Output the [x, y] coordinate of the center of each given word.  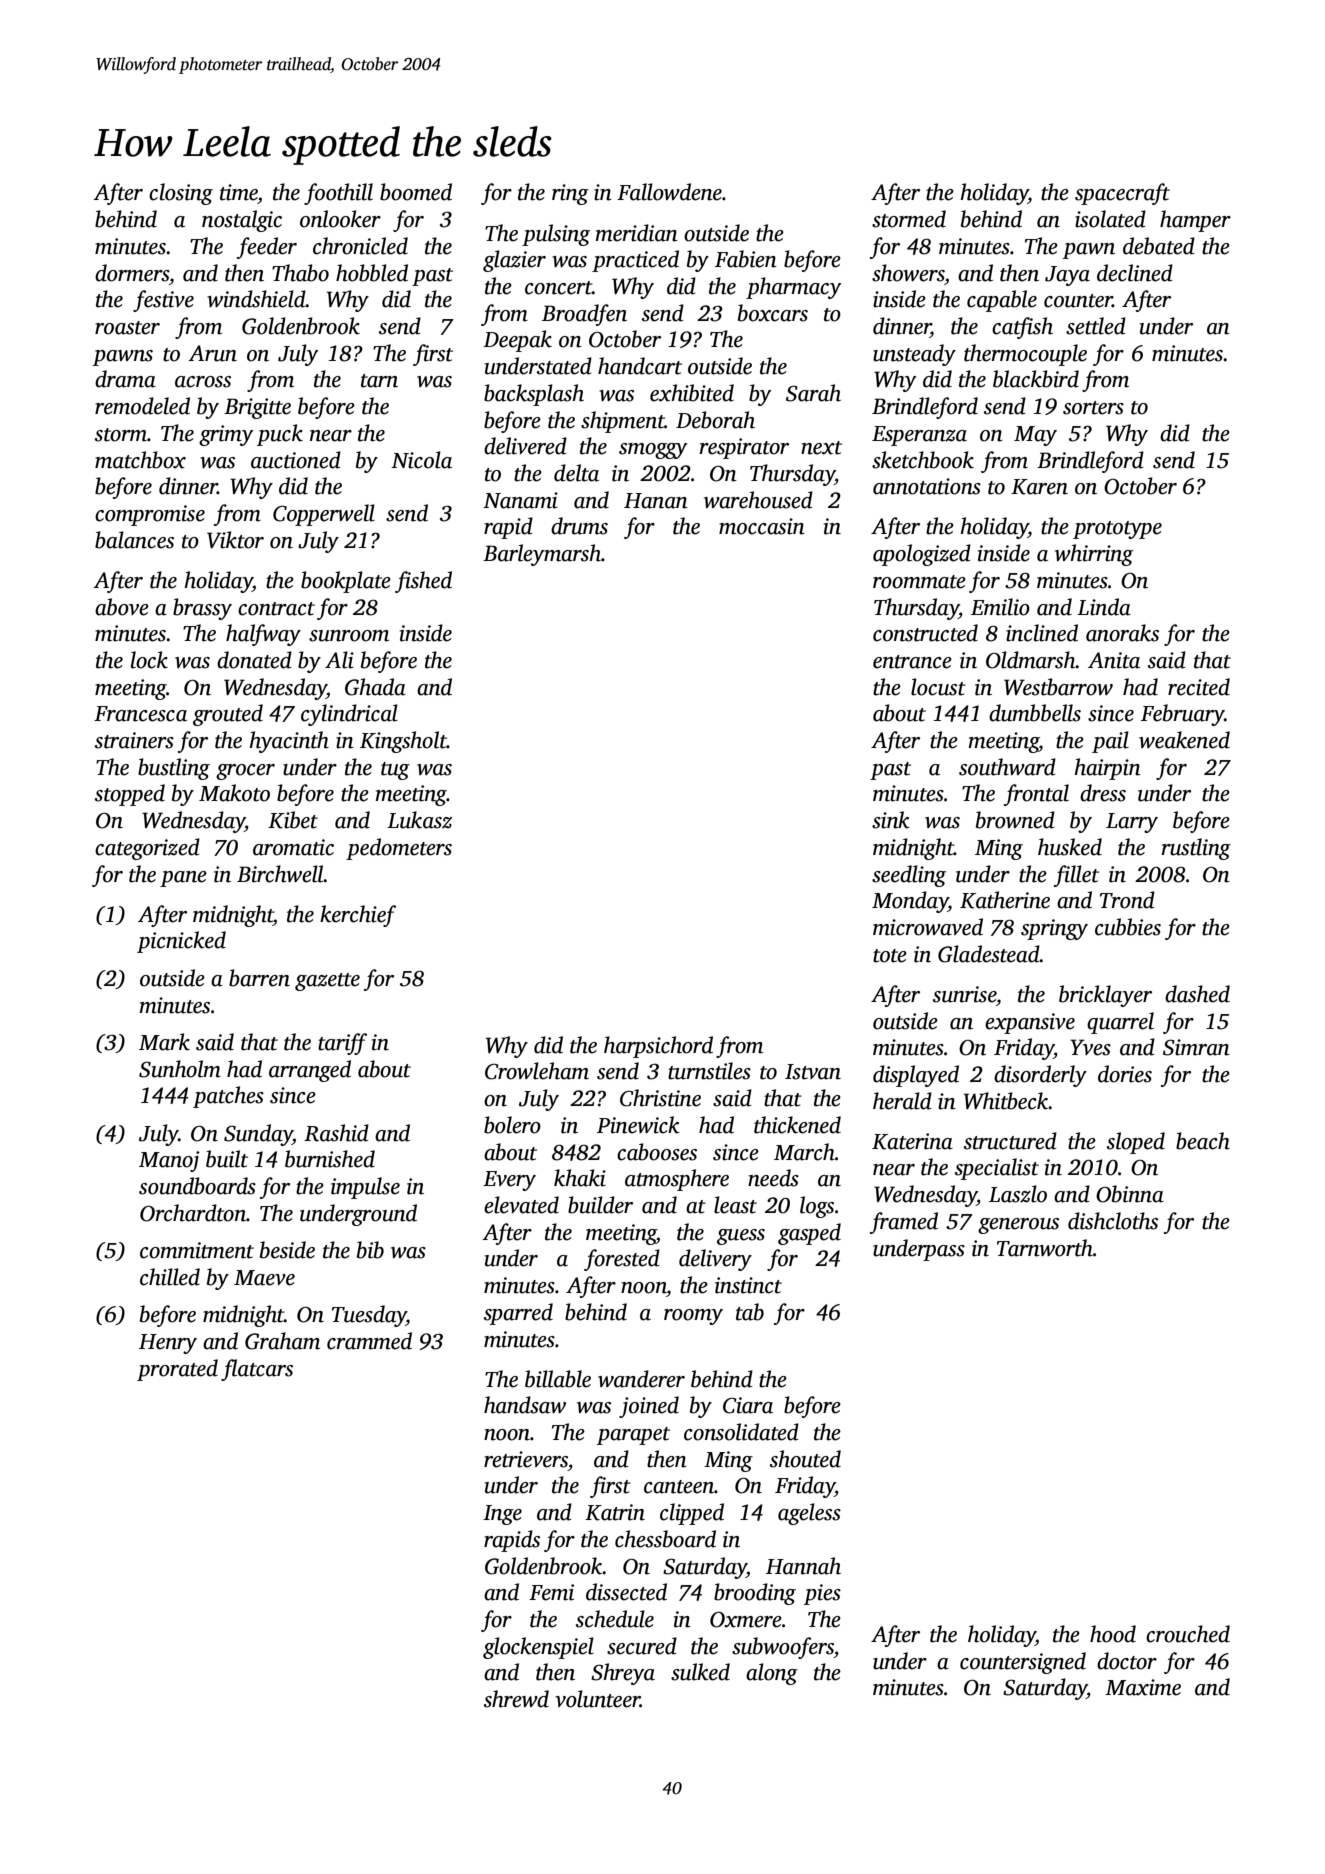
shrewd [516, 1699]
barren [259, 978]
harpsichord [658, 1047]
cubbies [1128, 927]
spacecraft [1122, 194]
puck [280, 435]
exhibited [692, 393]
